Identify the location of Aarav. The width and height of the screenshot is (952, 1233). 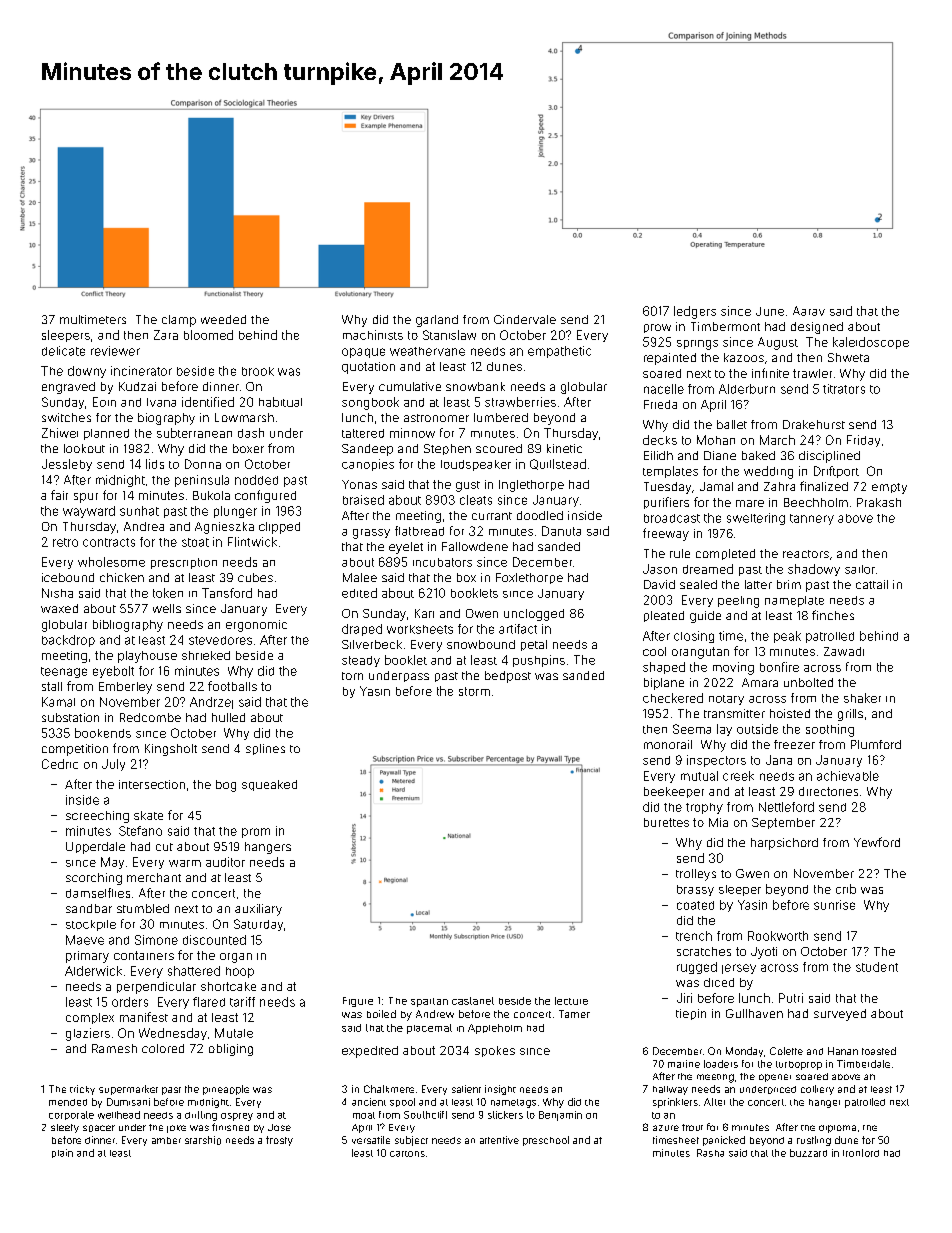
(809, 311).
